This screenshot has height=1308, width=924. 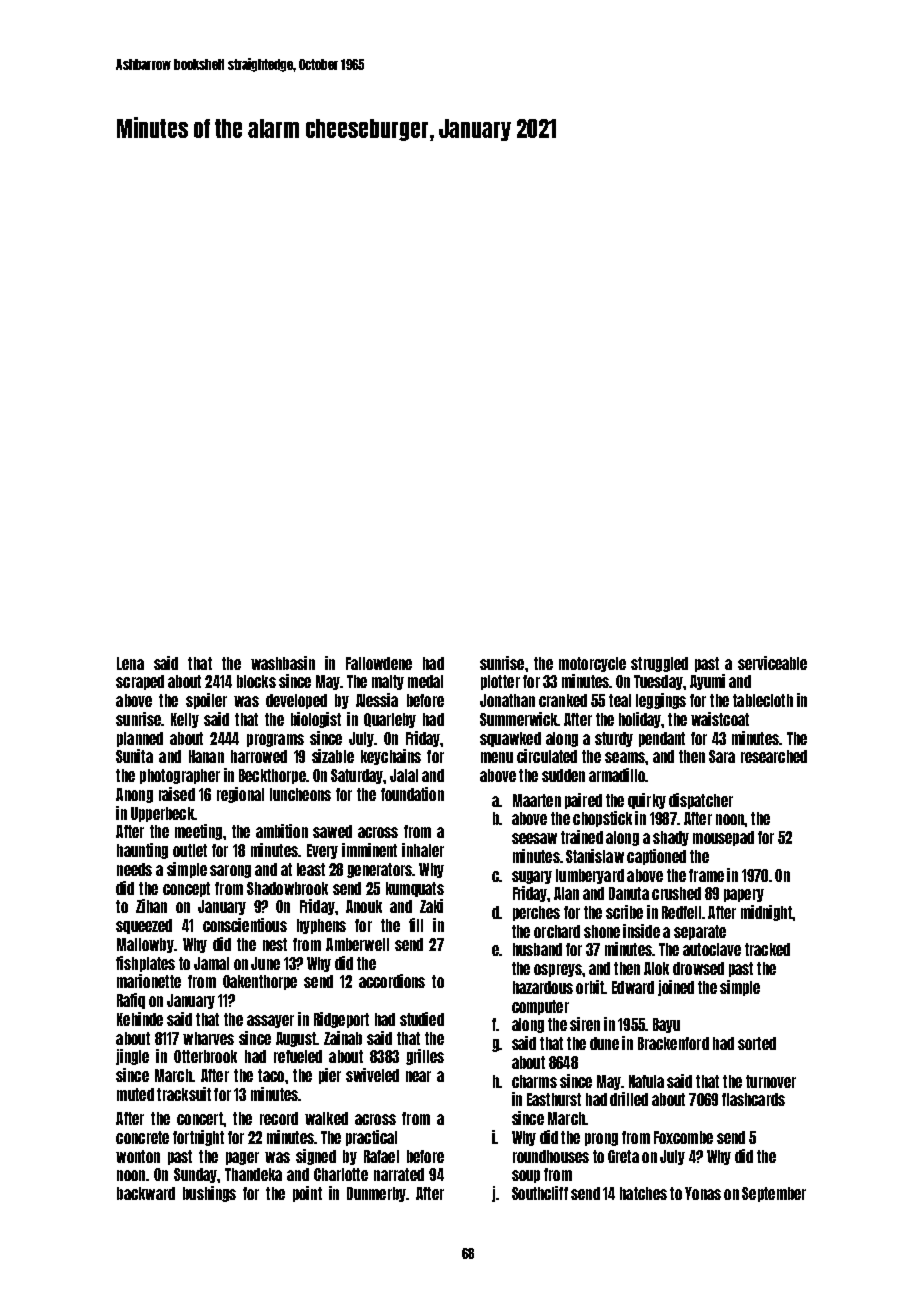 I want to click on circulated, so click(x=547, y=756).
